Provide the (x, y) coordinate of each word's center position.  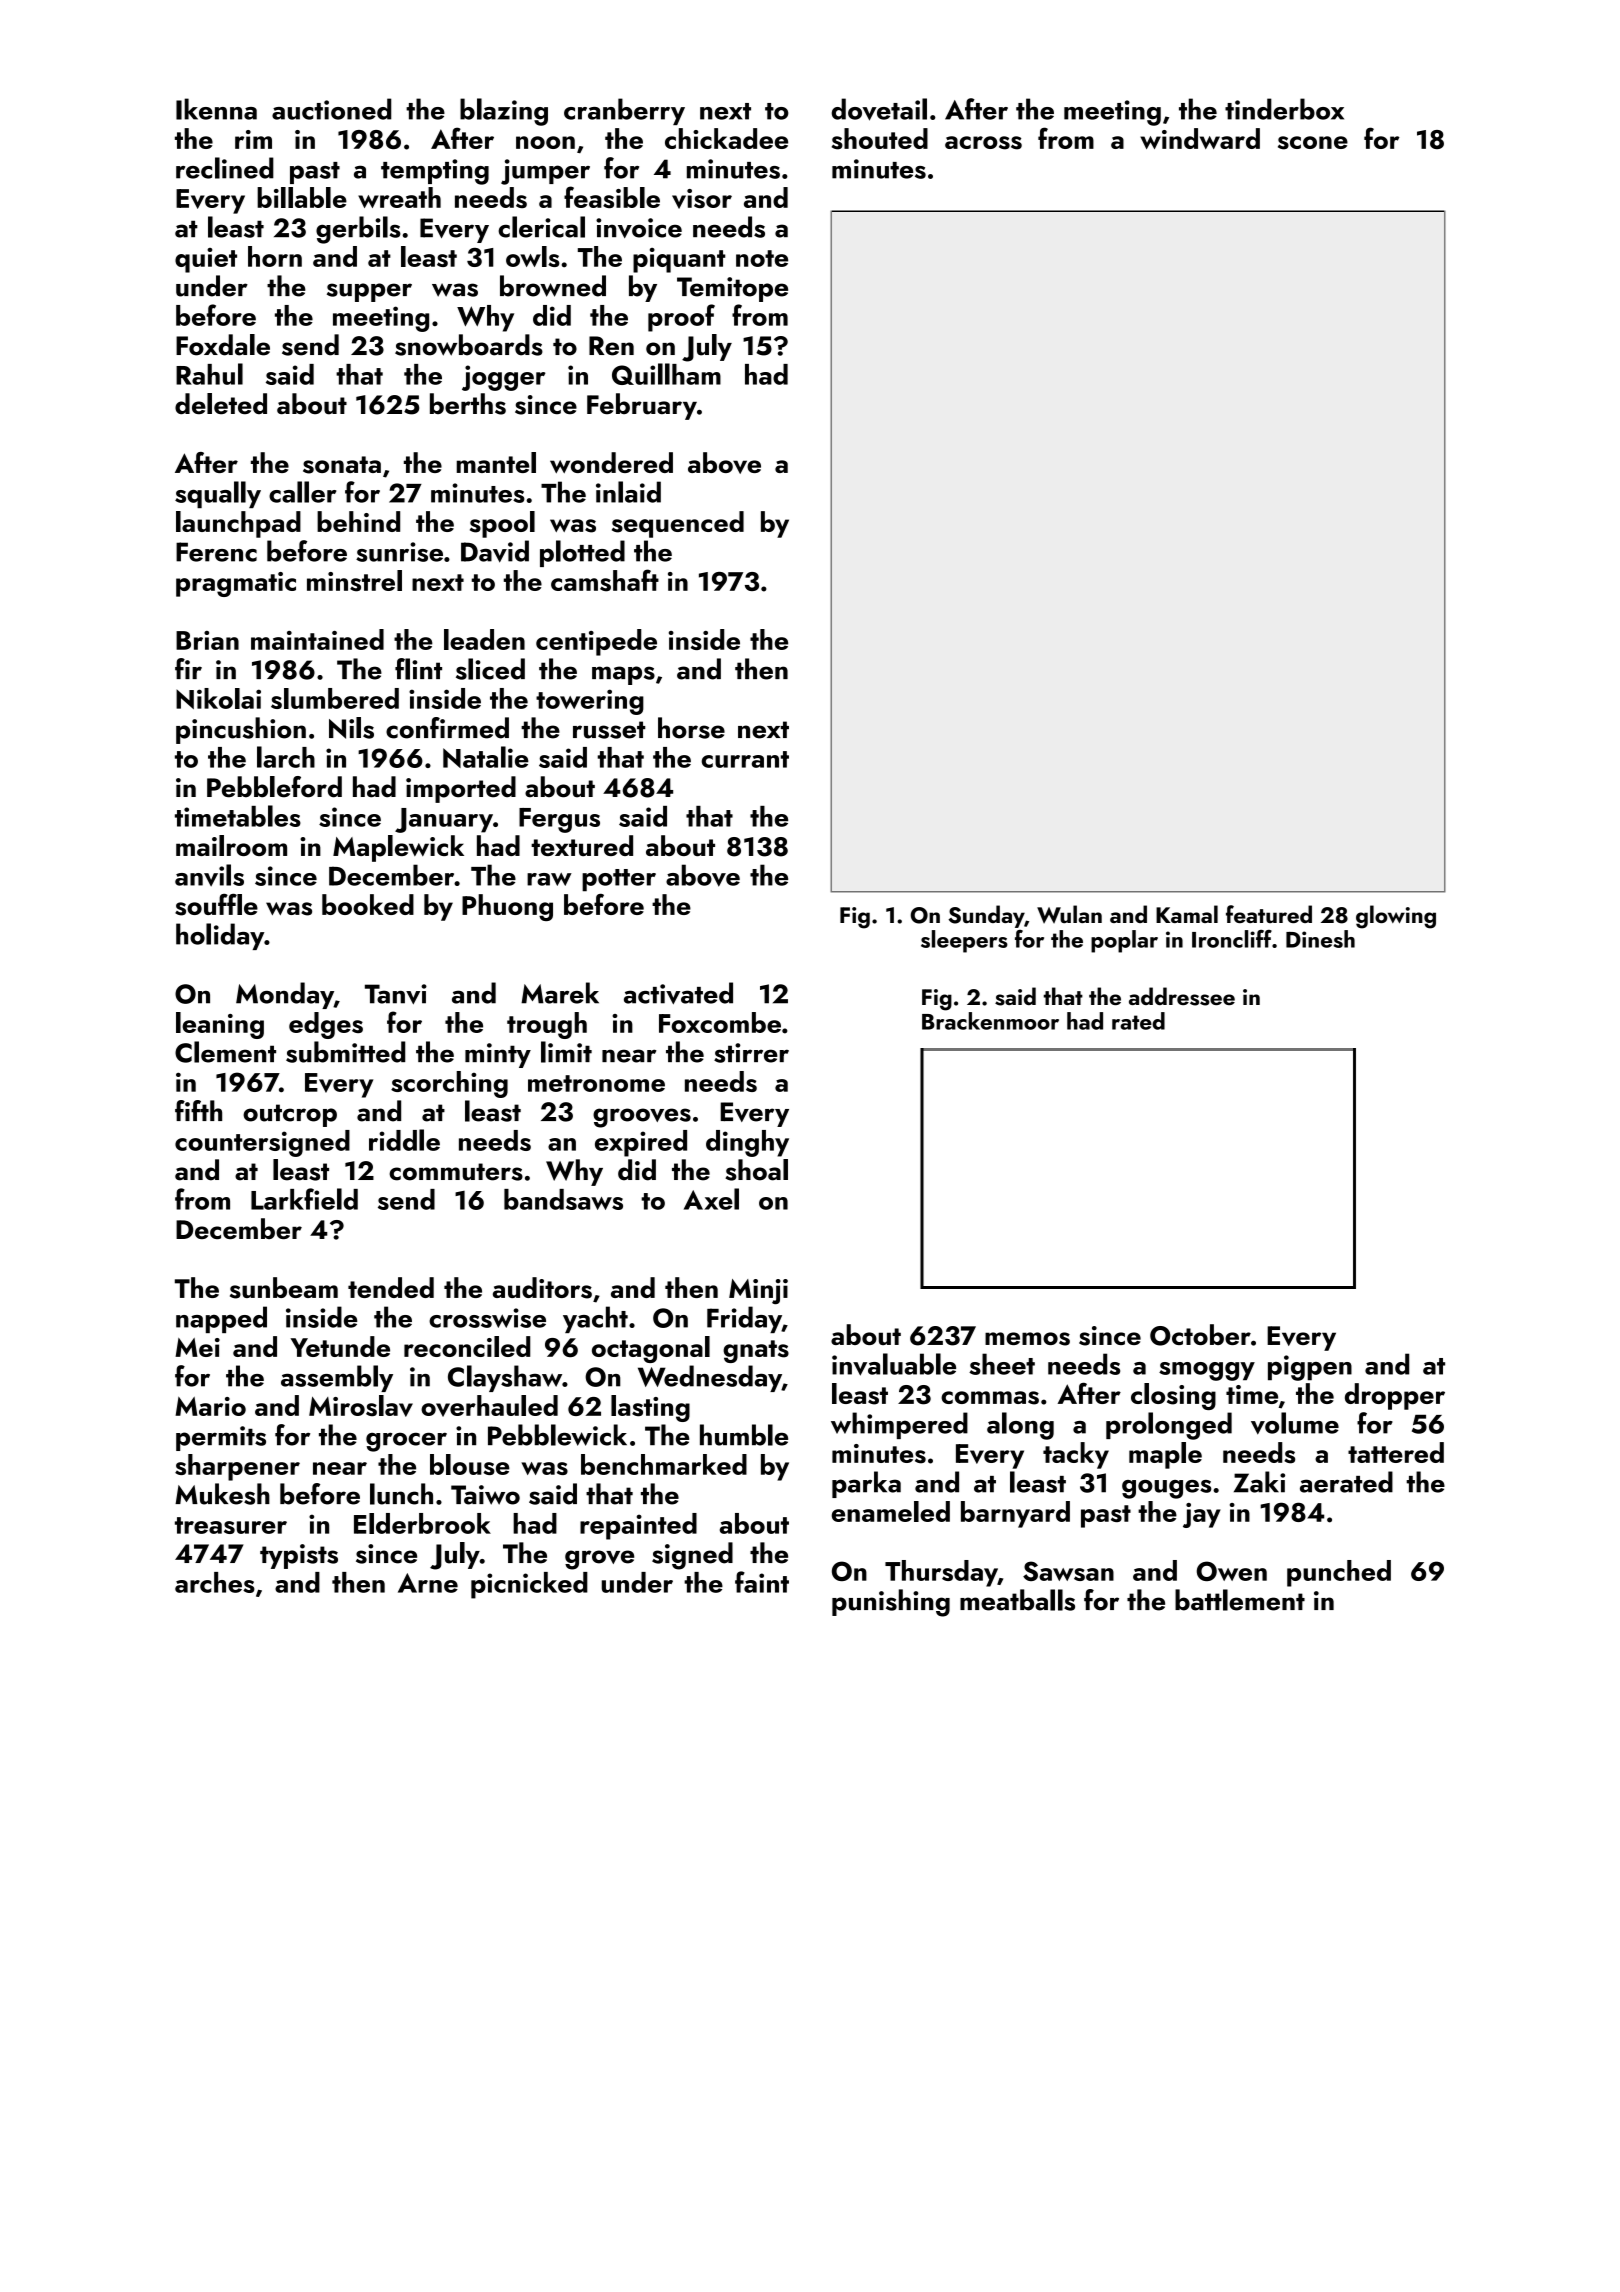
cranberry (624, 111)
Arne (428, 1583)
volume (1295, 1423)
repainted (638, 1526)
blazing (504, 112)
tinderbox (1284, 109)
